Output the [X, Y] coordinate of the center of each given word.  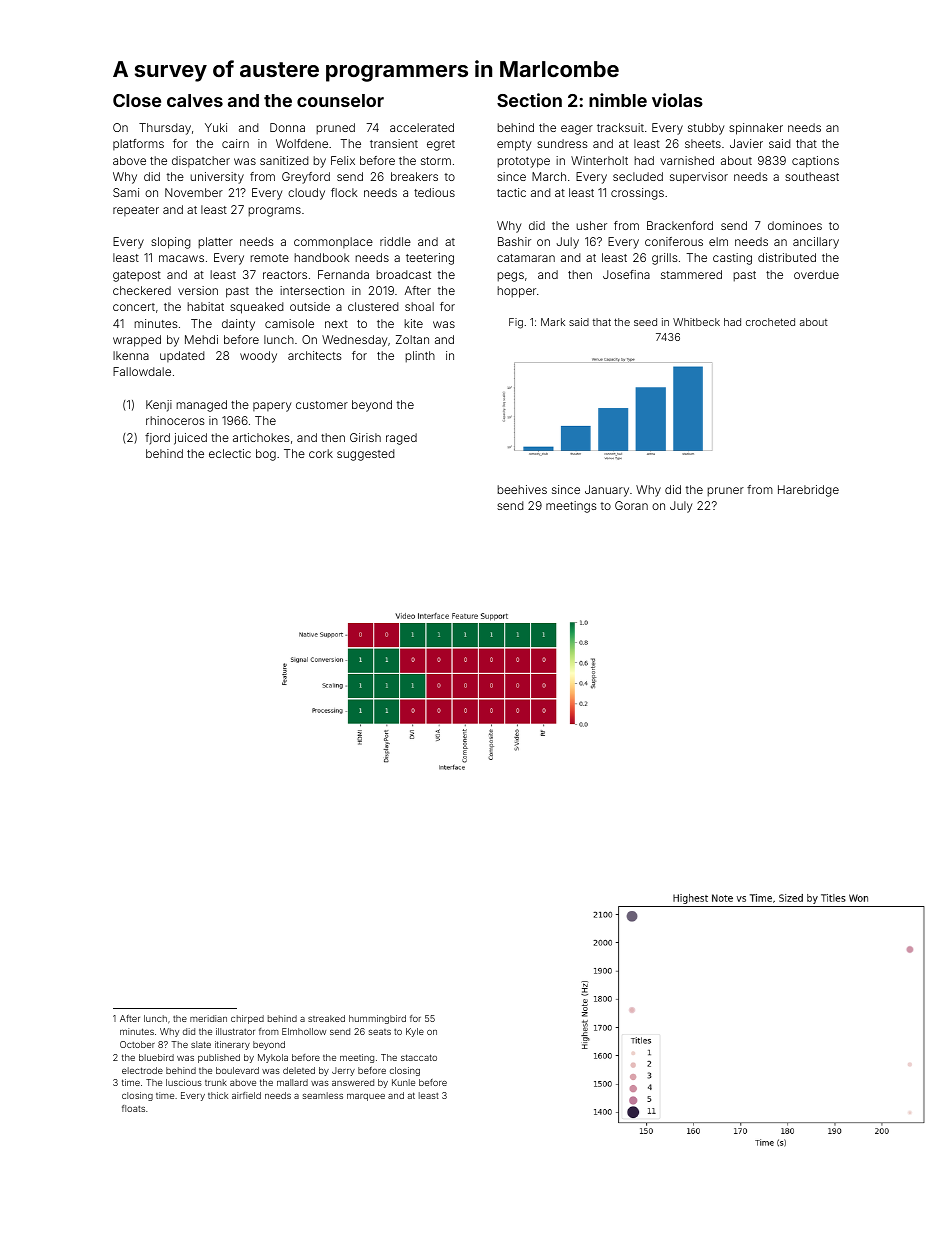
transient [394, 143]
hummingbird [377, 1019]
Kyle [415, 1032]
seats [380, 1032]
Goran [631, 505]
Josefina [626, 274]
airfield [246, 1095]
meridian [208, 1018]
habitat [205, 306]
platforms [138, 144]
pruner [725, 492]
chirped [247, 1019]
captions [815, 162]
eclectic [230, 453]
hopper [516, 292]
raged [401, 439]
